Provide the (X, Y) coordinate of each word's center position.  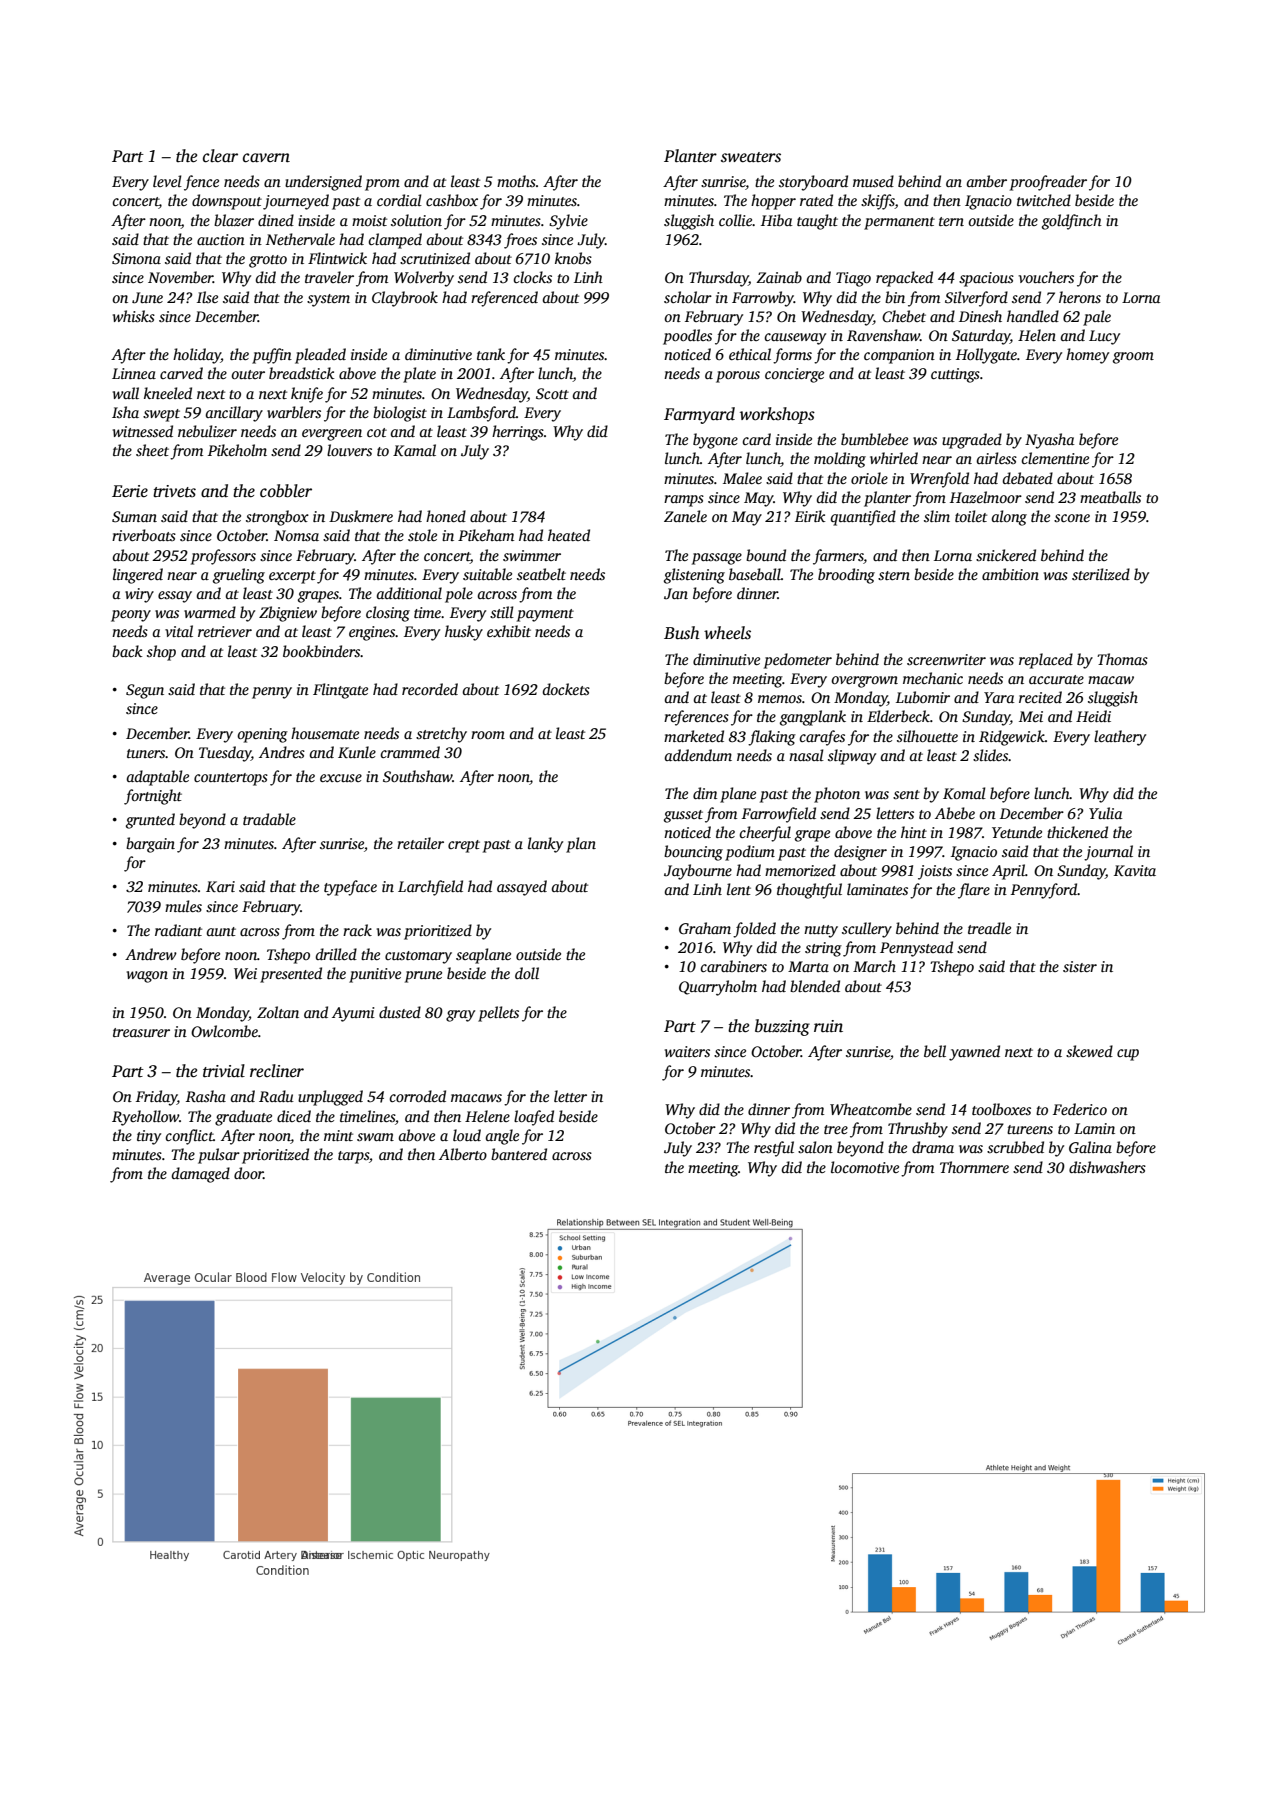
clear (220, 156)
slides (990, 755)
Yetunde (1017, 832)
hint (914, 832)
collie (735, 220)
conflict (189, 1137)
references (696, 718)
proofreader (1048, 183)
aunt (221, 931)
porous (738, 377)
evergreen (332, 435)
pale (1097, 318)
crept (464, 846)
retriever (225, 631)
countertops (231, 779)
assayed (522, 888)
